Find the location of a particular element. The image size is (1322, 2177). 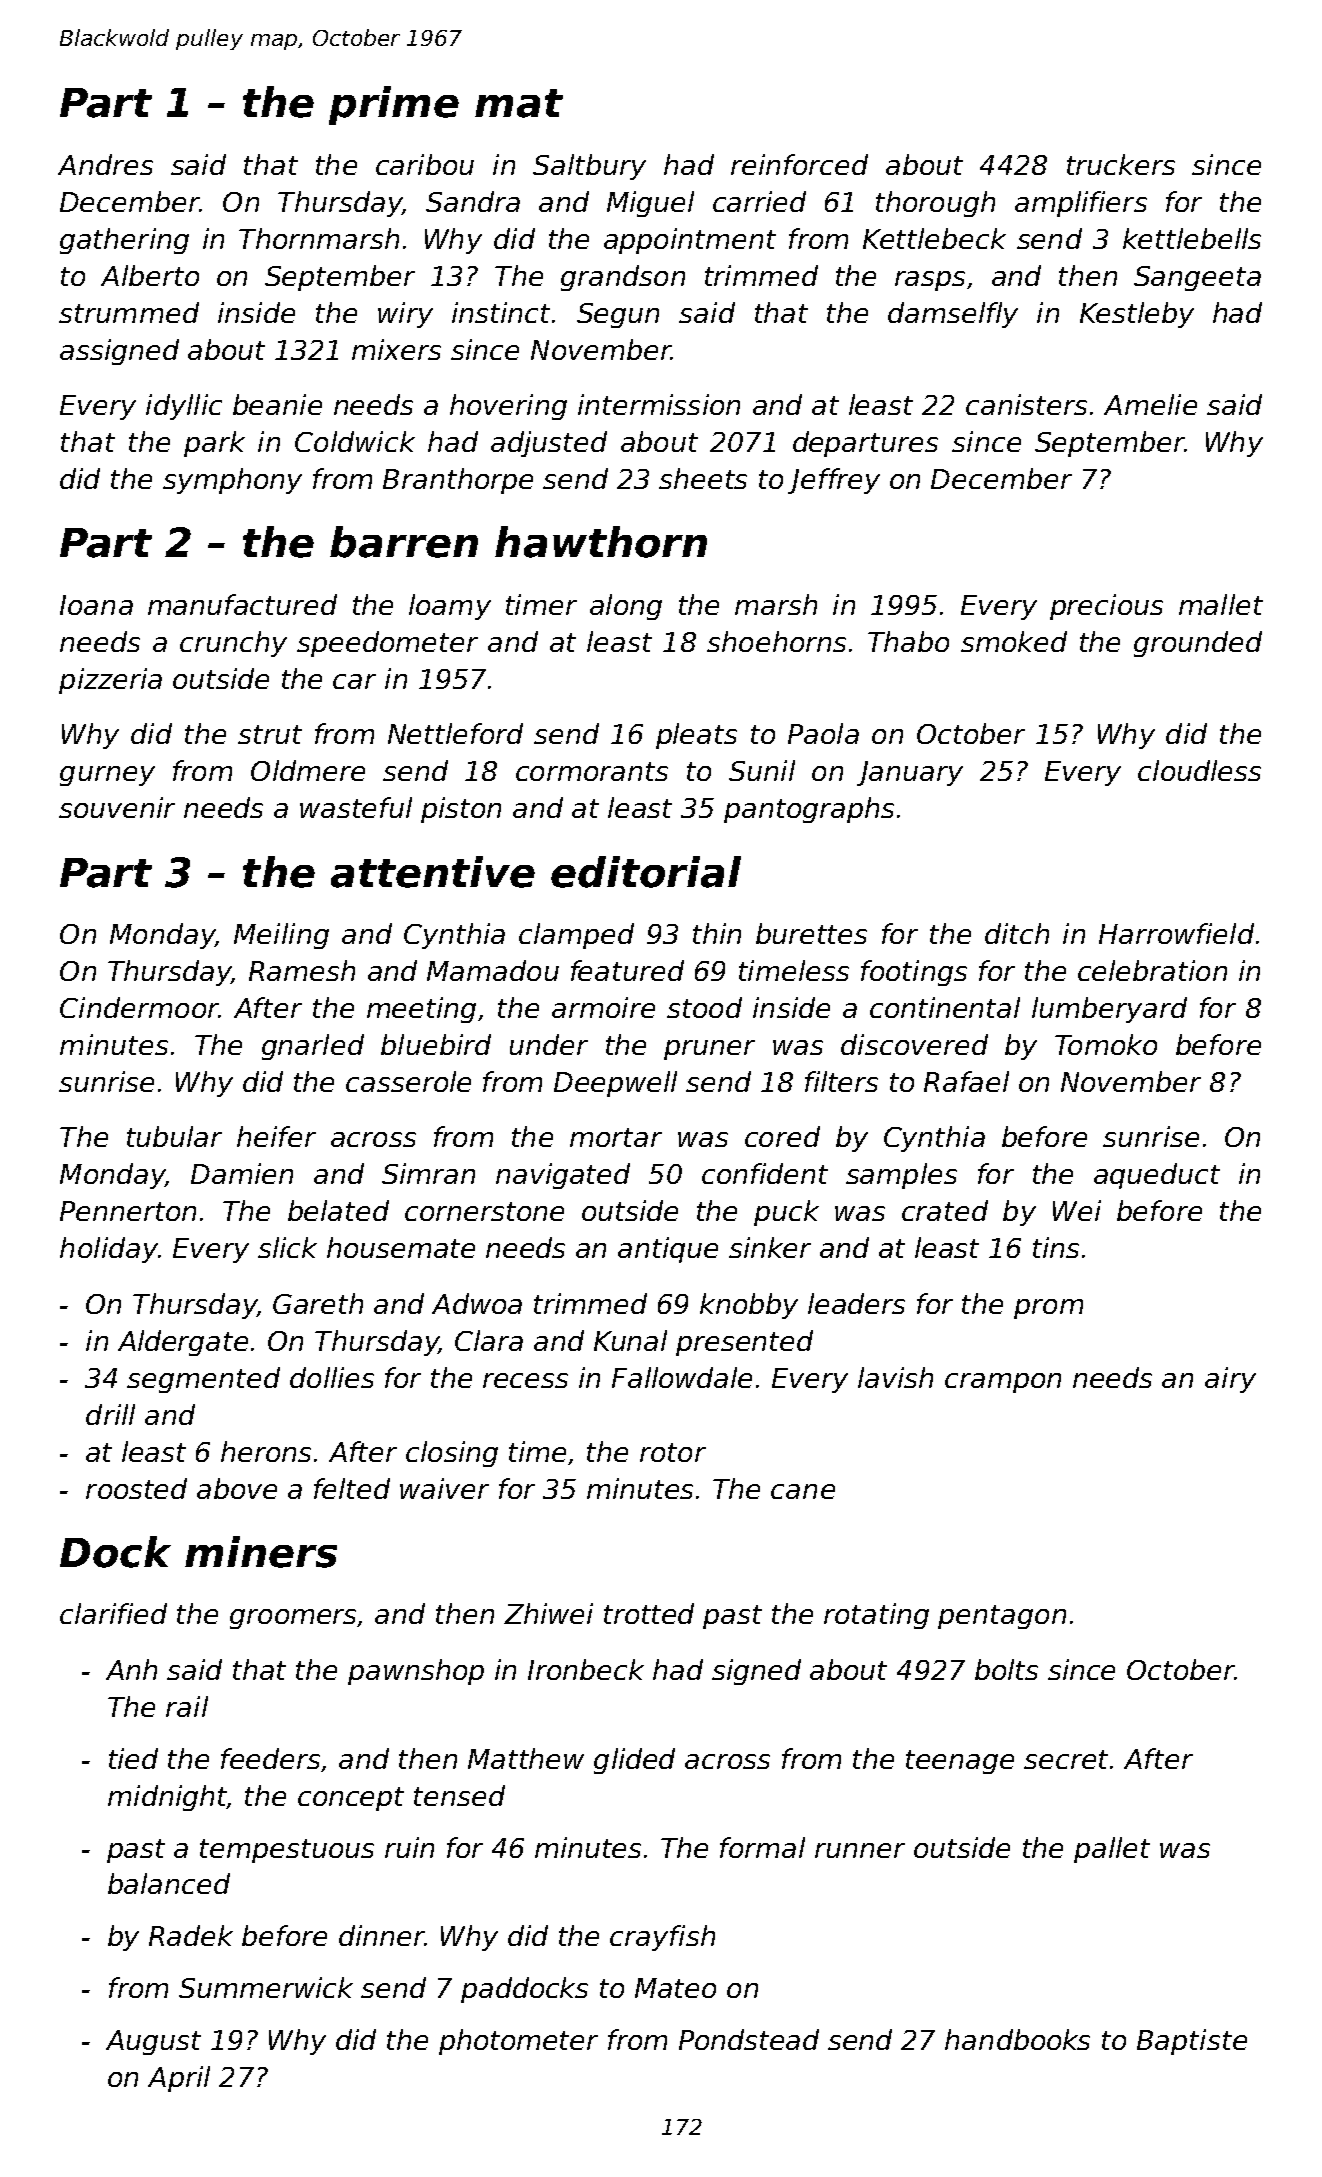

runner is located at coordinates (860, 1850).
